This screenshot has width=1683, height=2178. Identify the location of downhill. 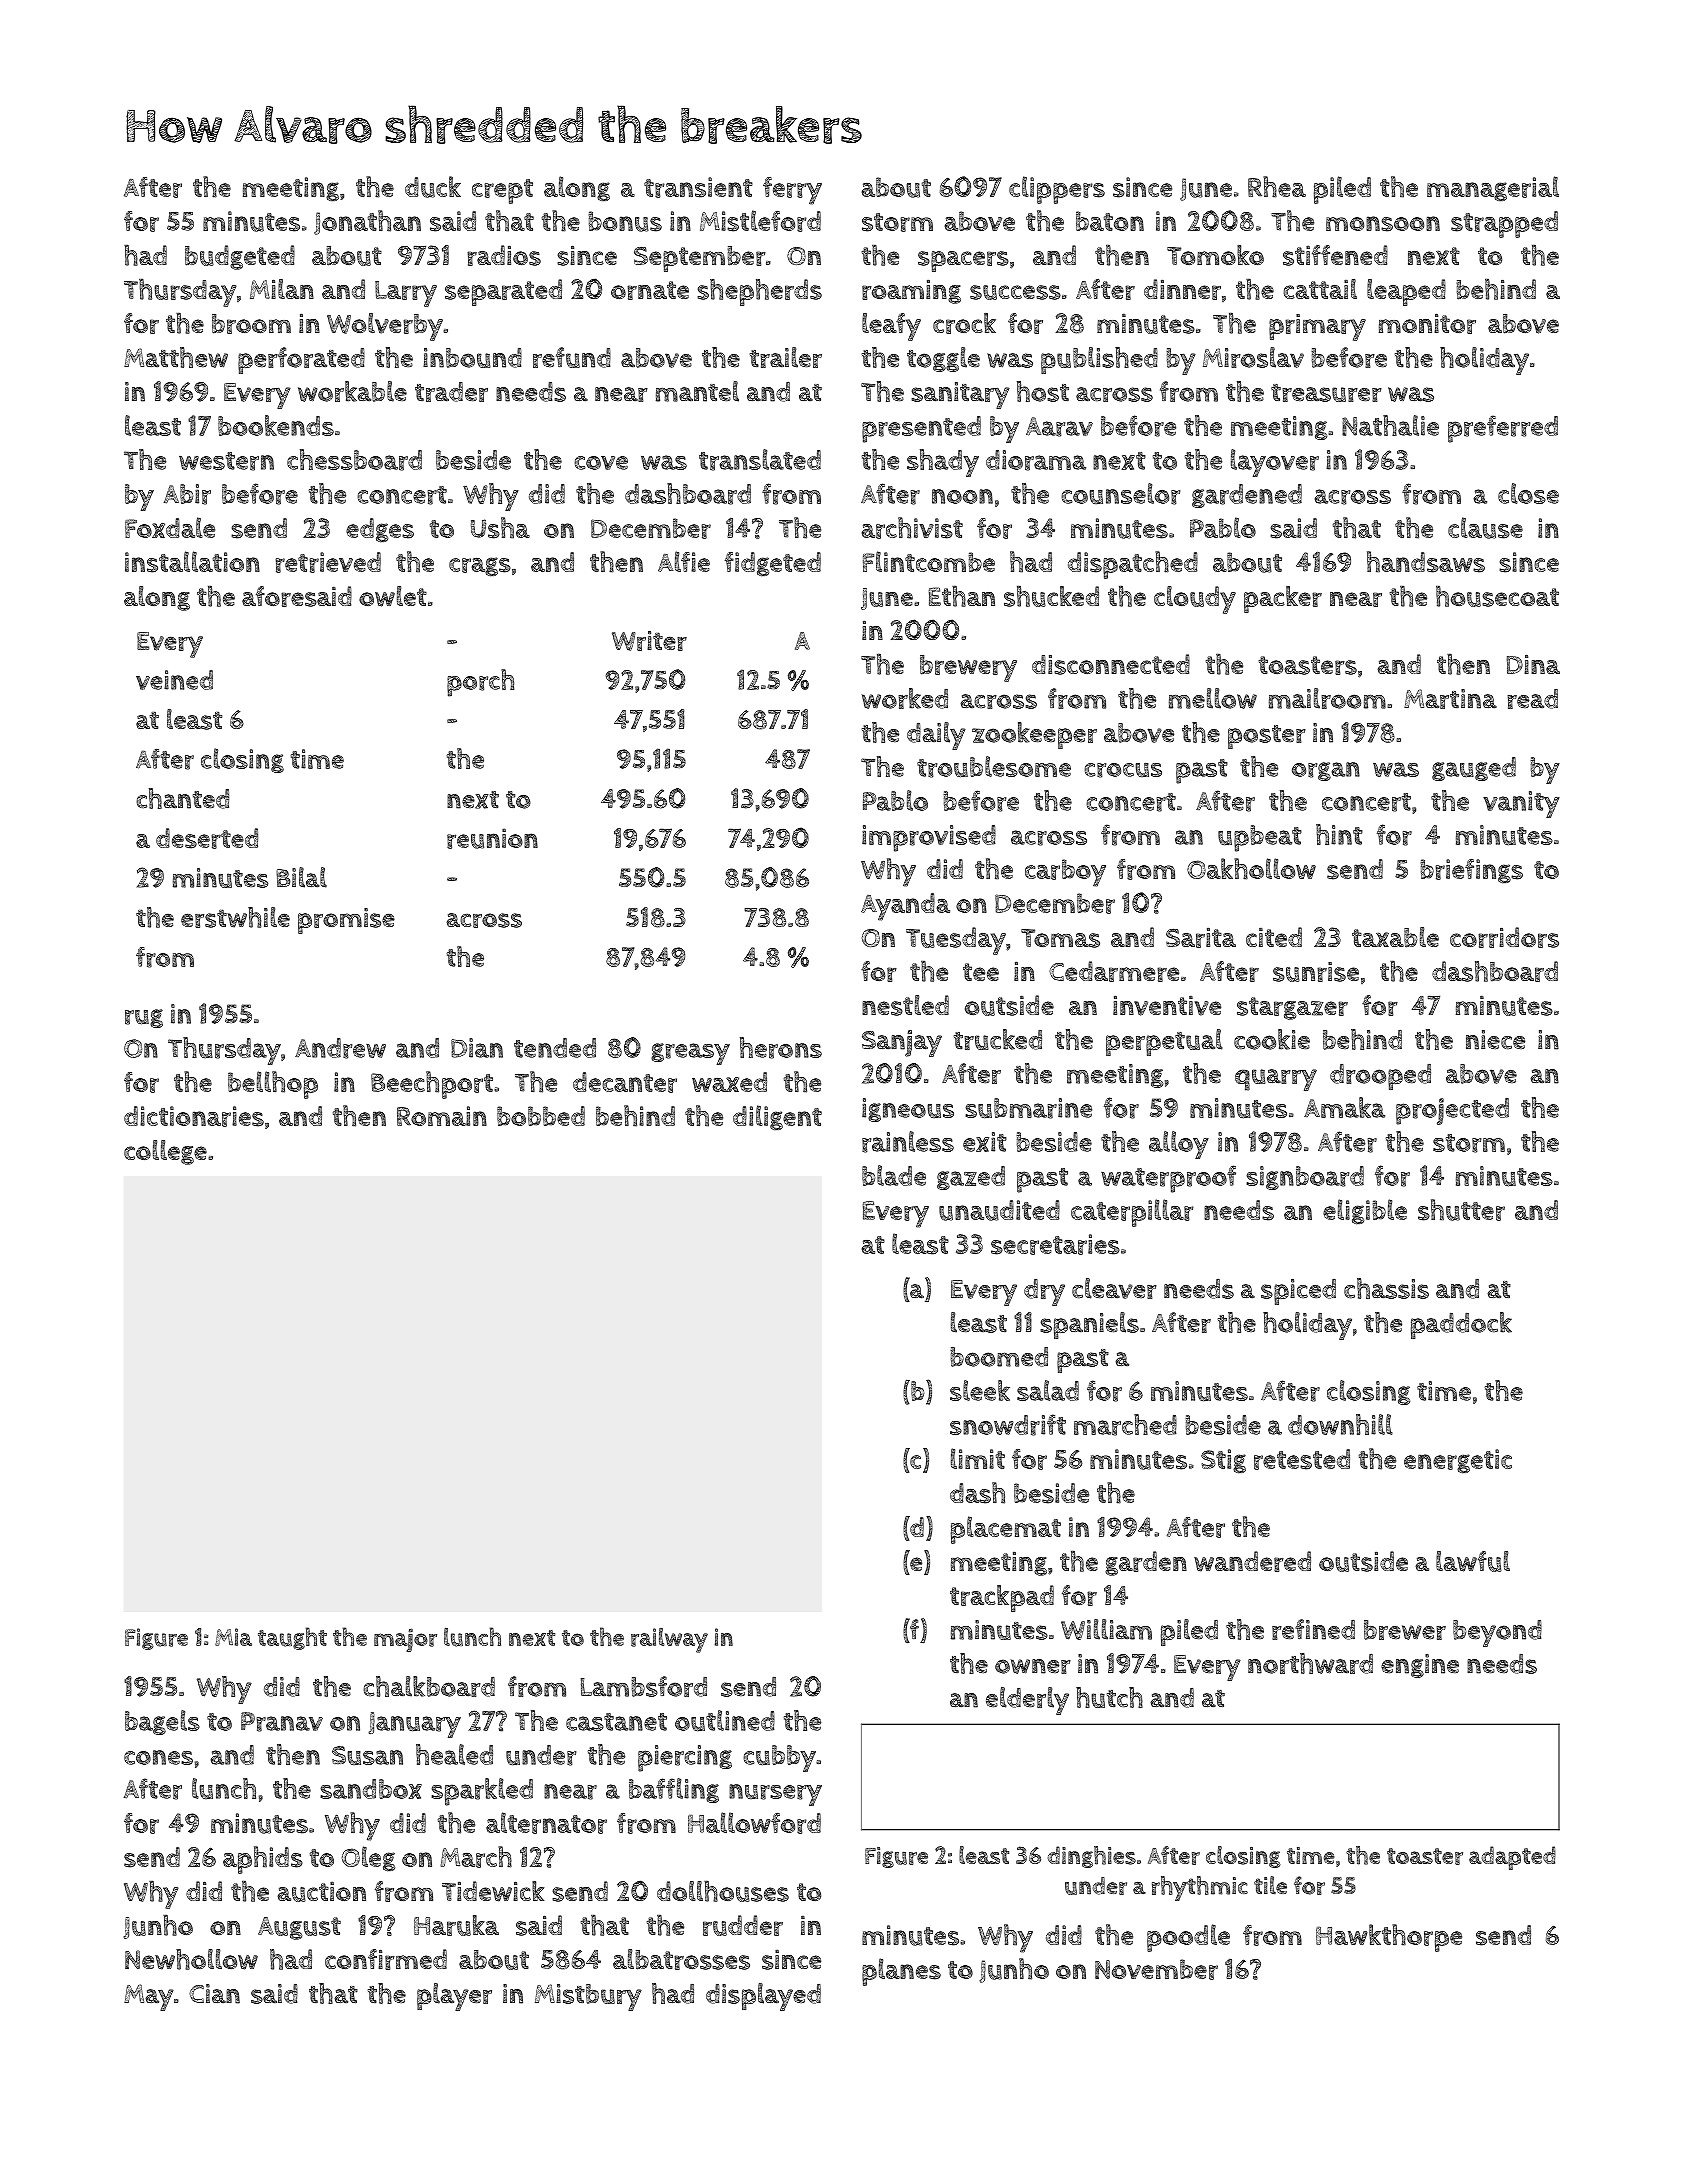
(1340, 1424).
